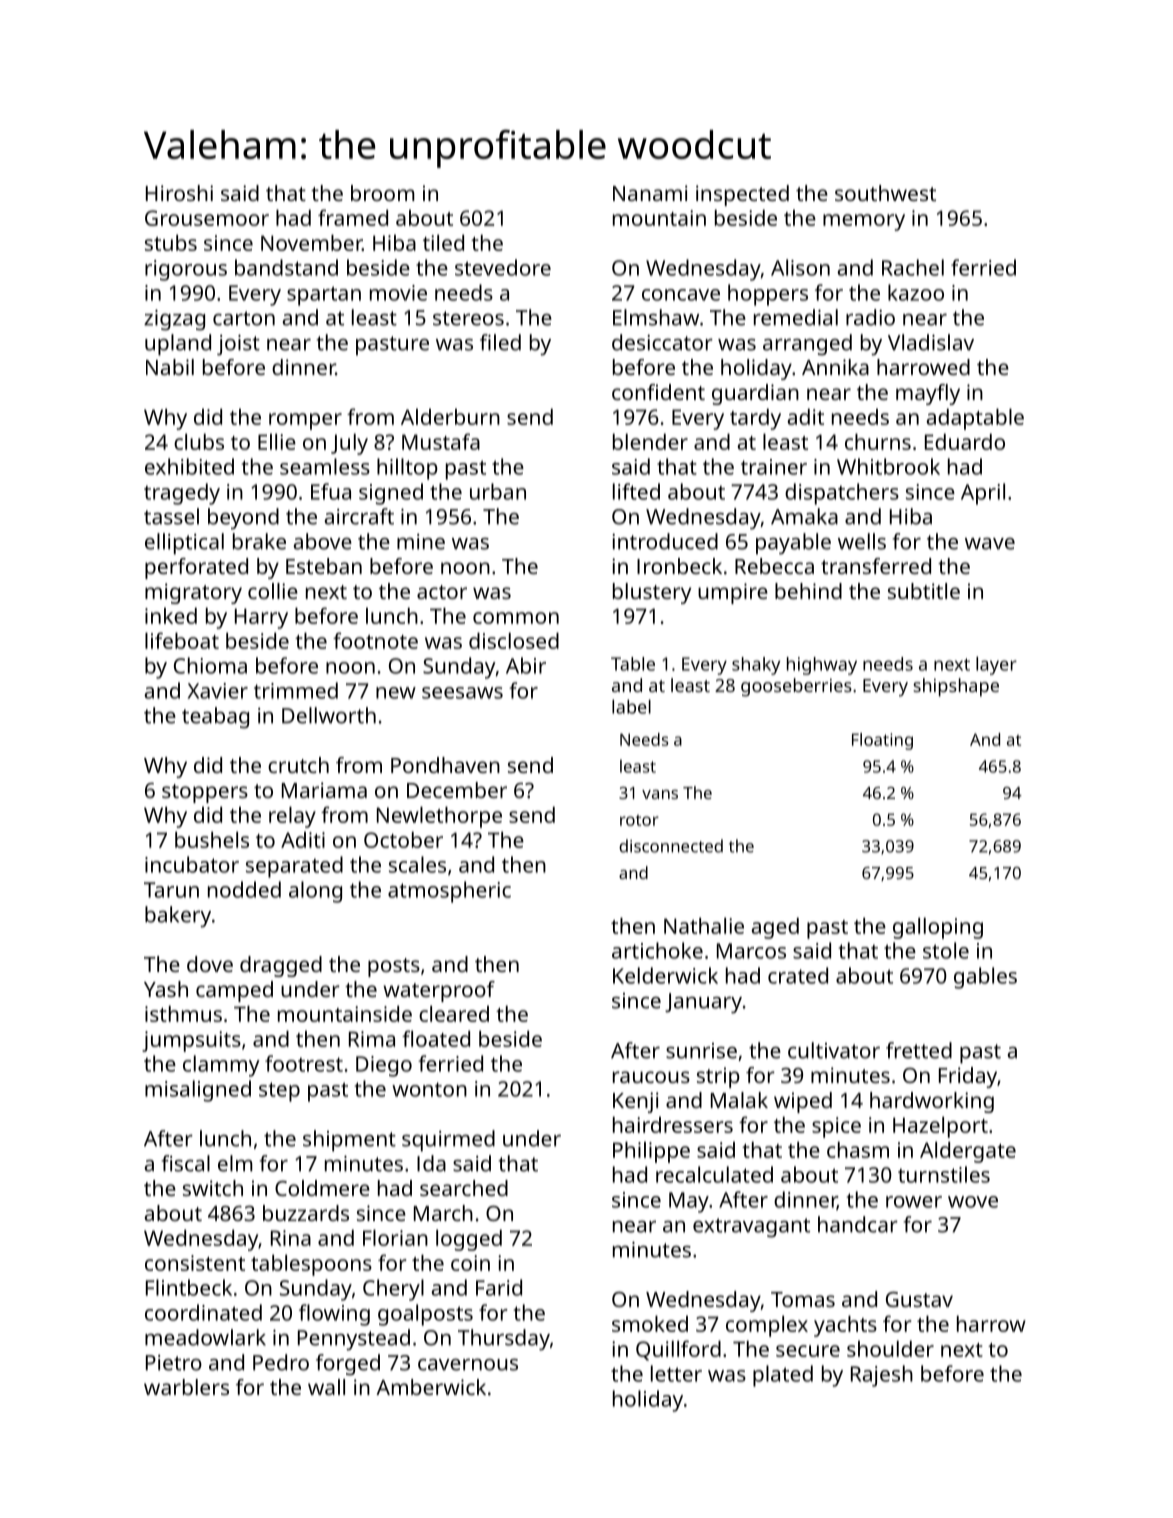 The image size is (1173, 1518). What do you see at coordinates (178, 917) in the document?
I see `bakery` at bounding box center [178, 917].
